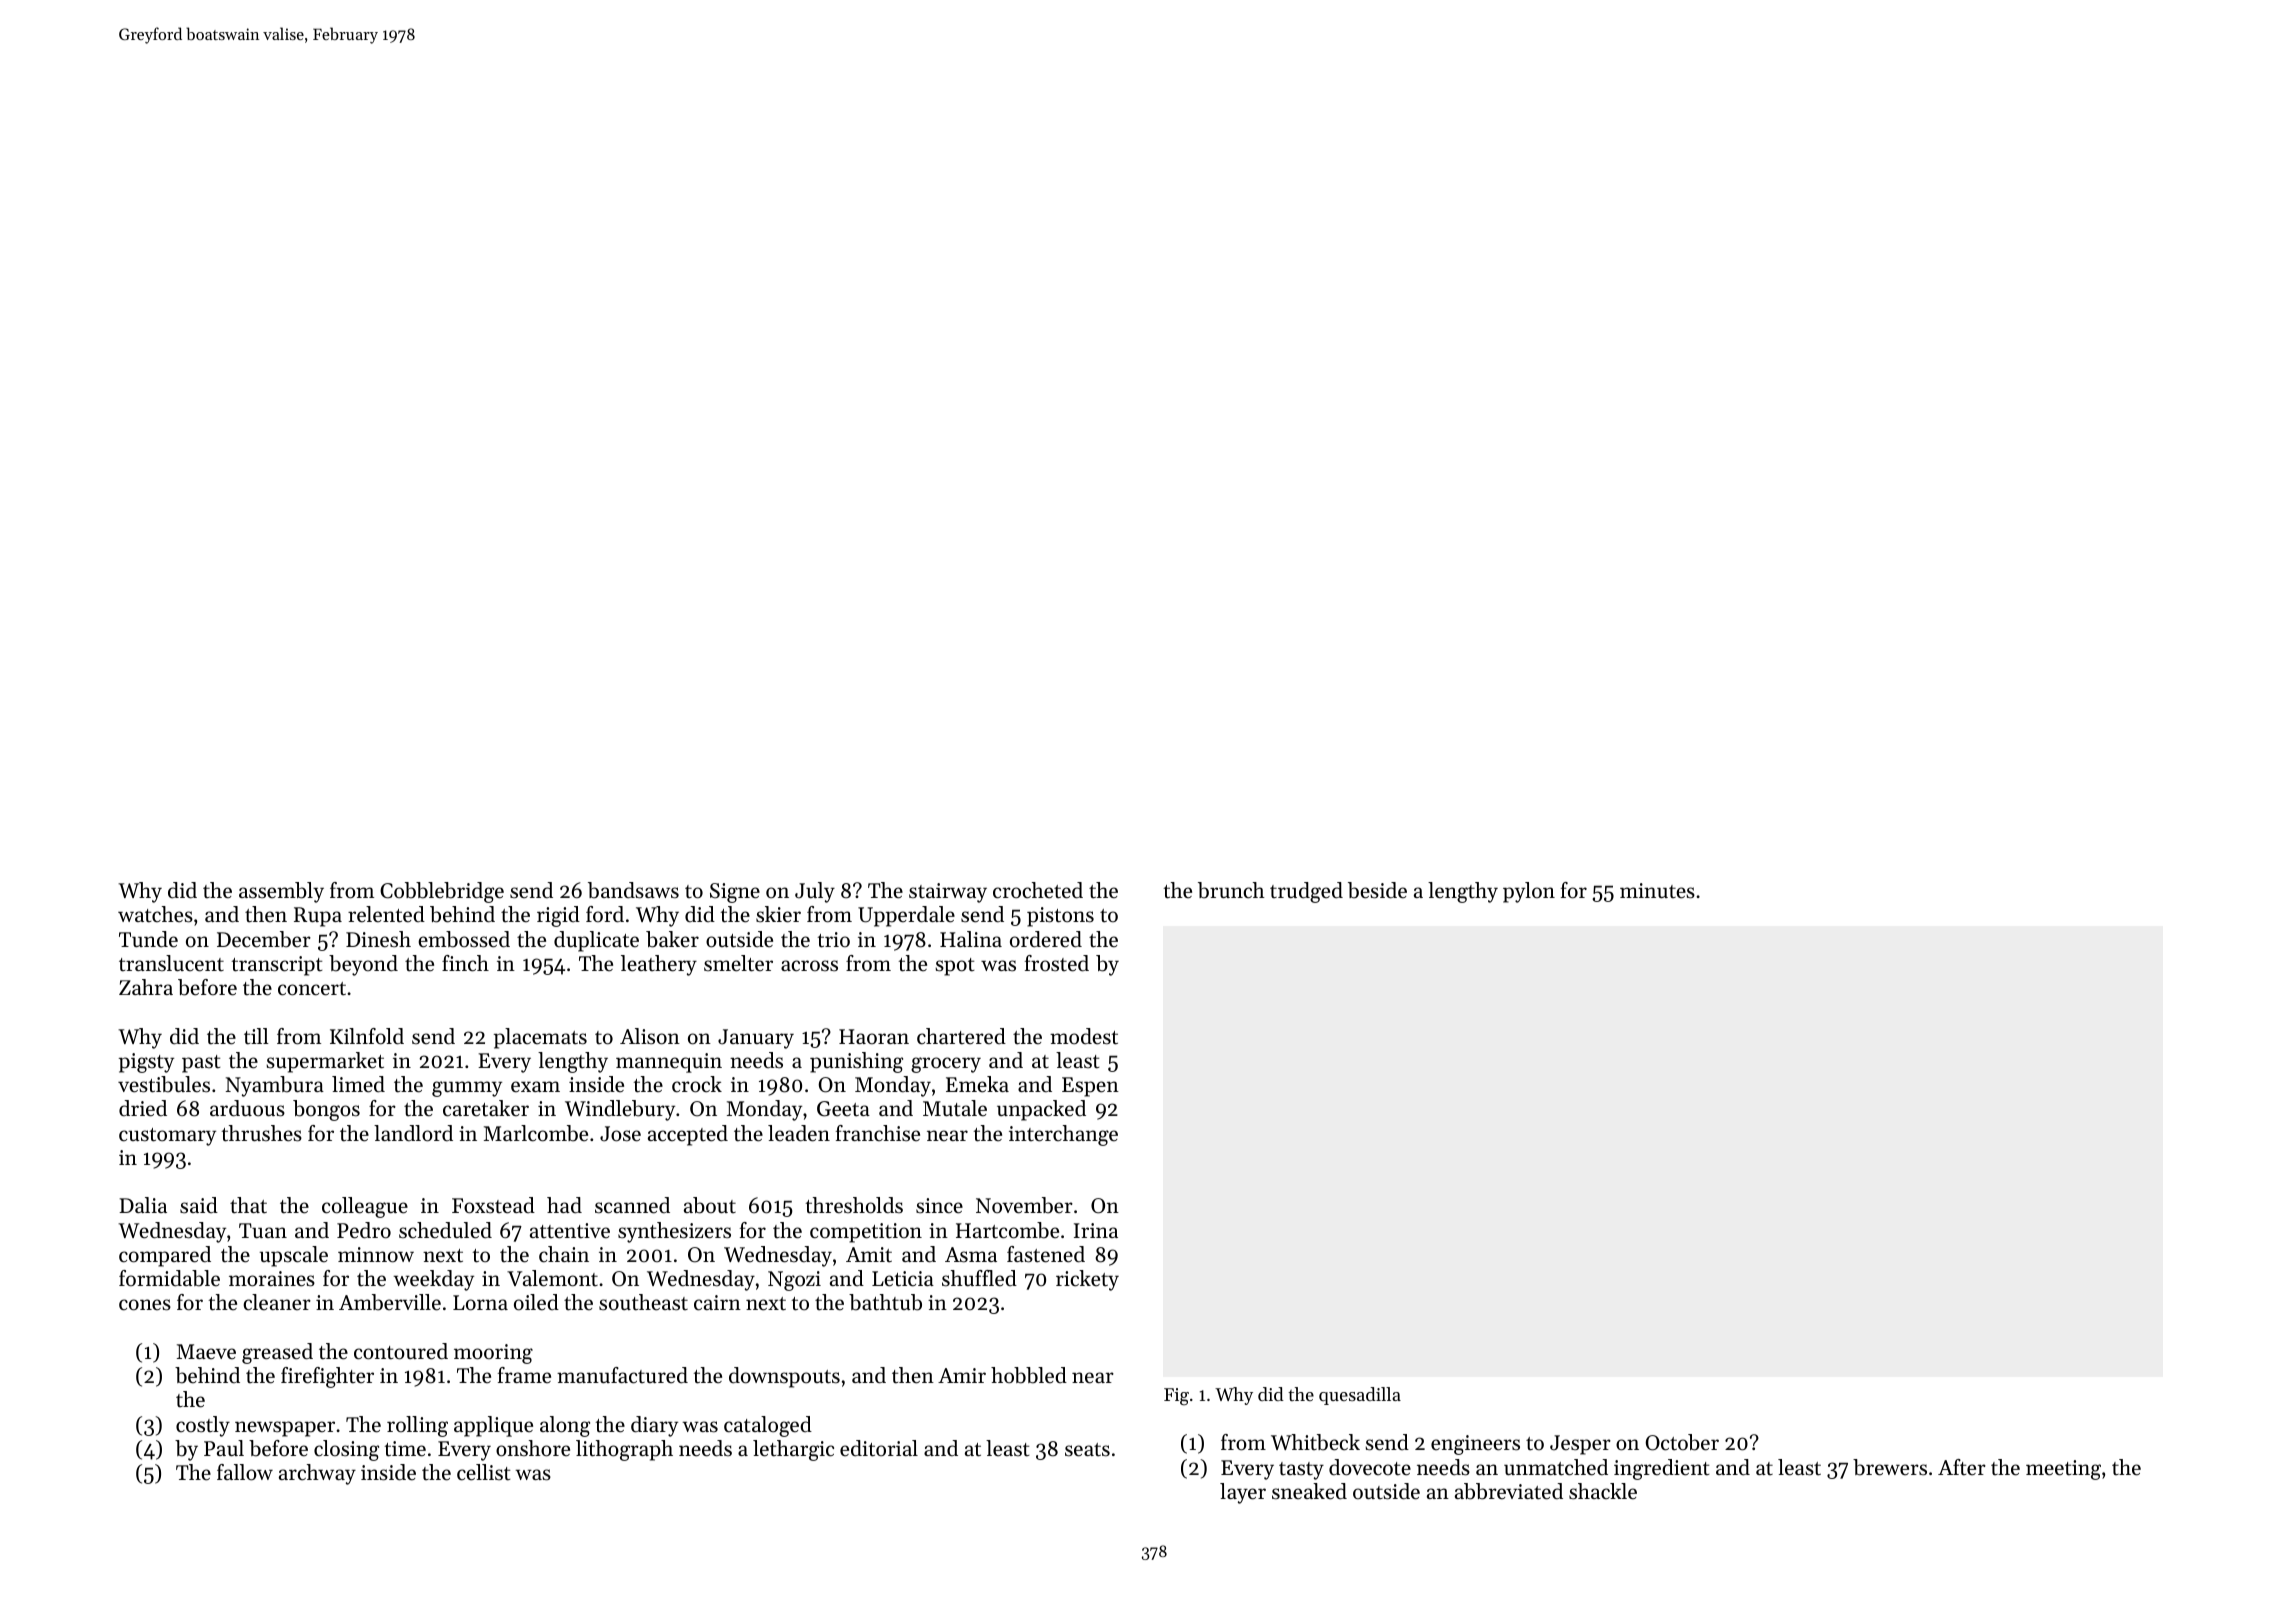 This screenshot has height=1614, width=2282. Describe the element at coordinates (674, 1232) in the screenshot. I see `synthesizers` at that location.
